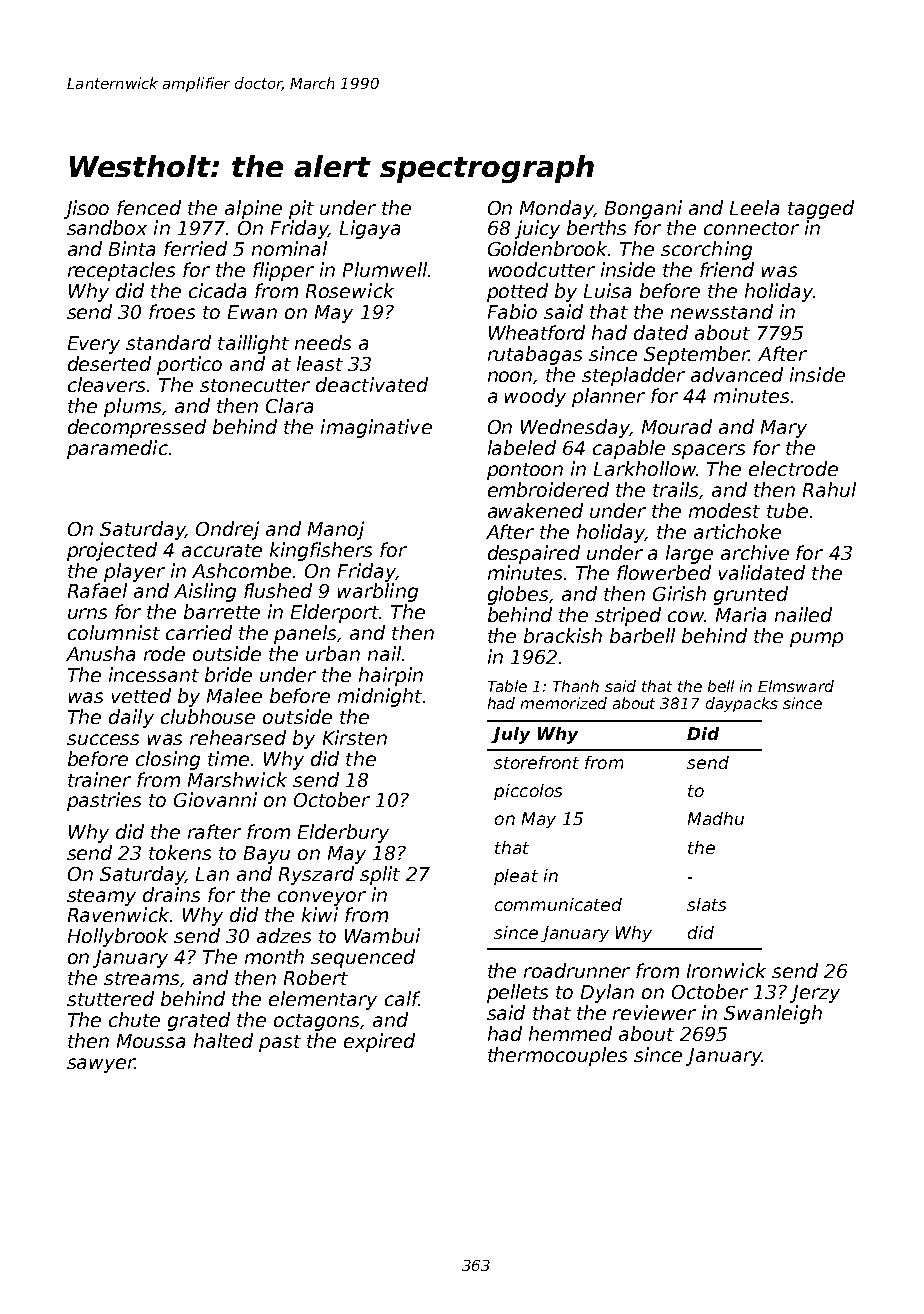  Describe the element at coordinates (557, 209) in the screenshot. I see `Monday` at that location.
